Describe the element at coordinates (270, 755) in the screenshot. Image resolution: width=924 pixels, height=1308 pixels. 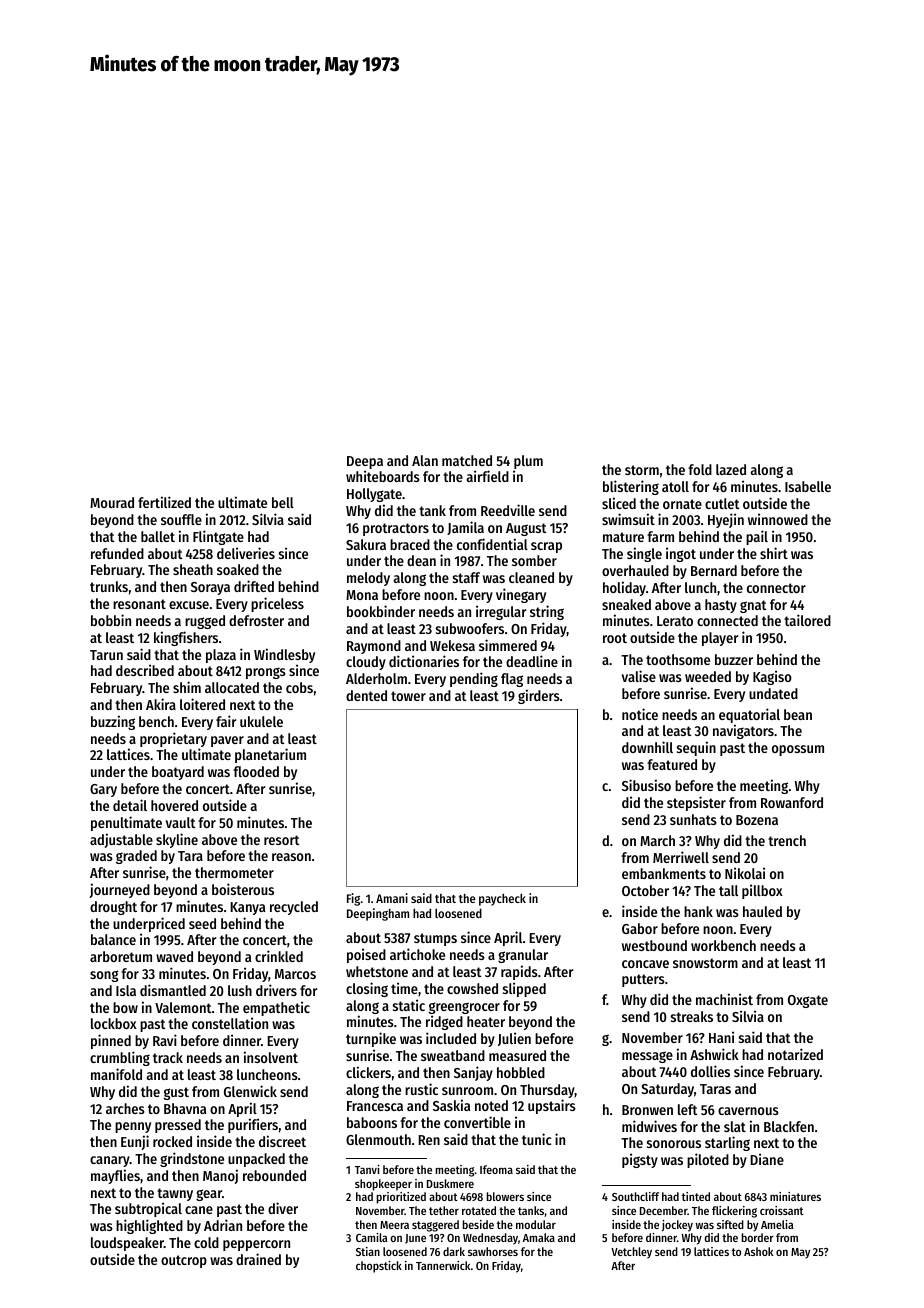
I see `planetarium` at that location.
